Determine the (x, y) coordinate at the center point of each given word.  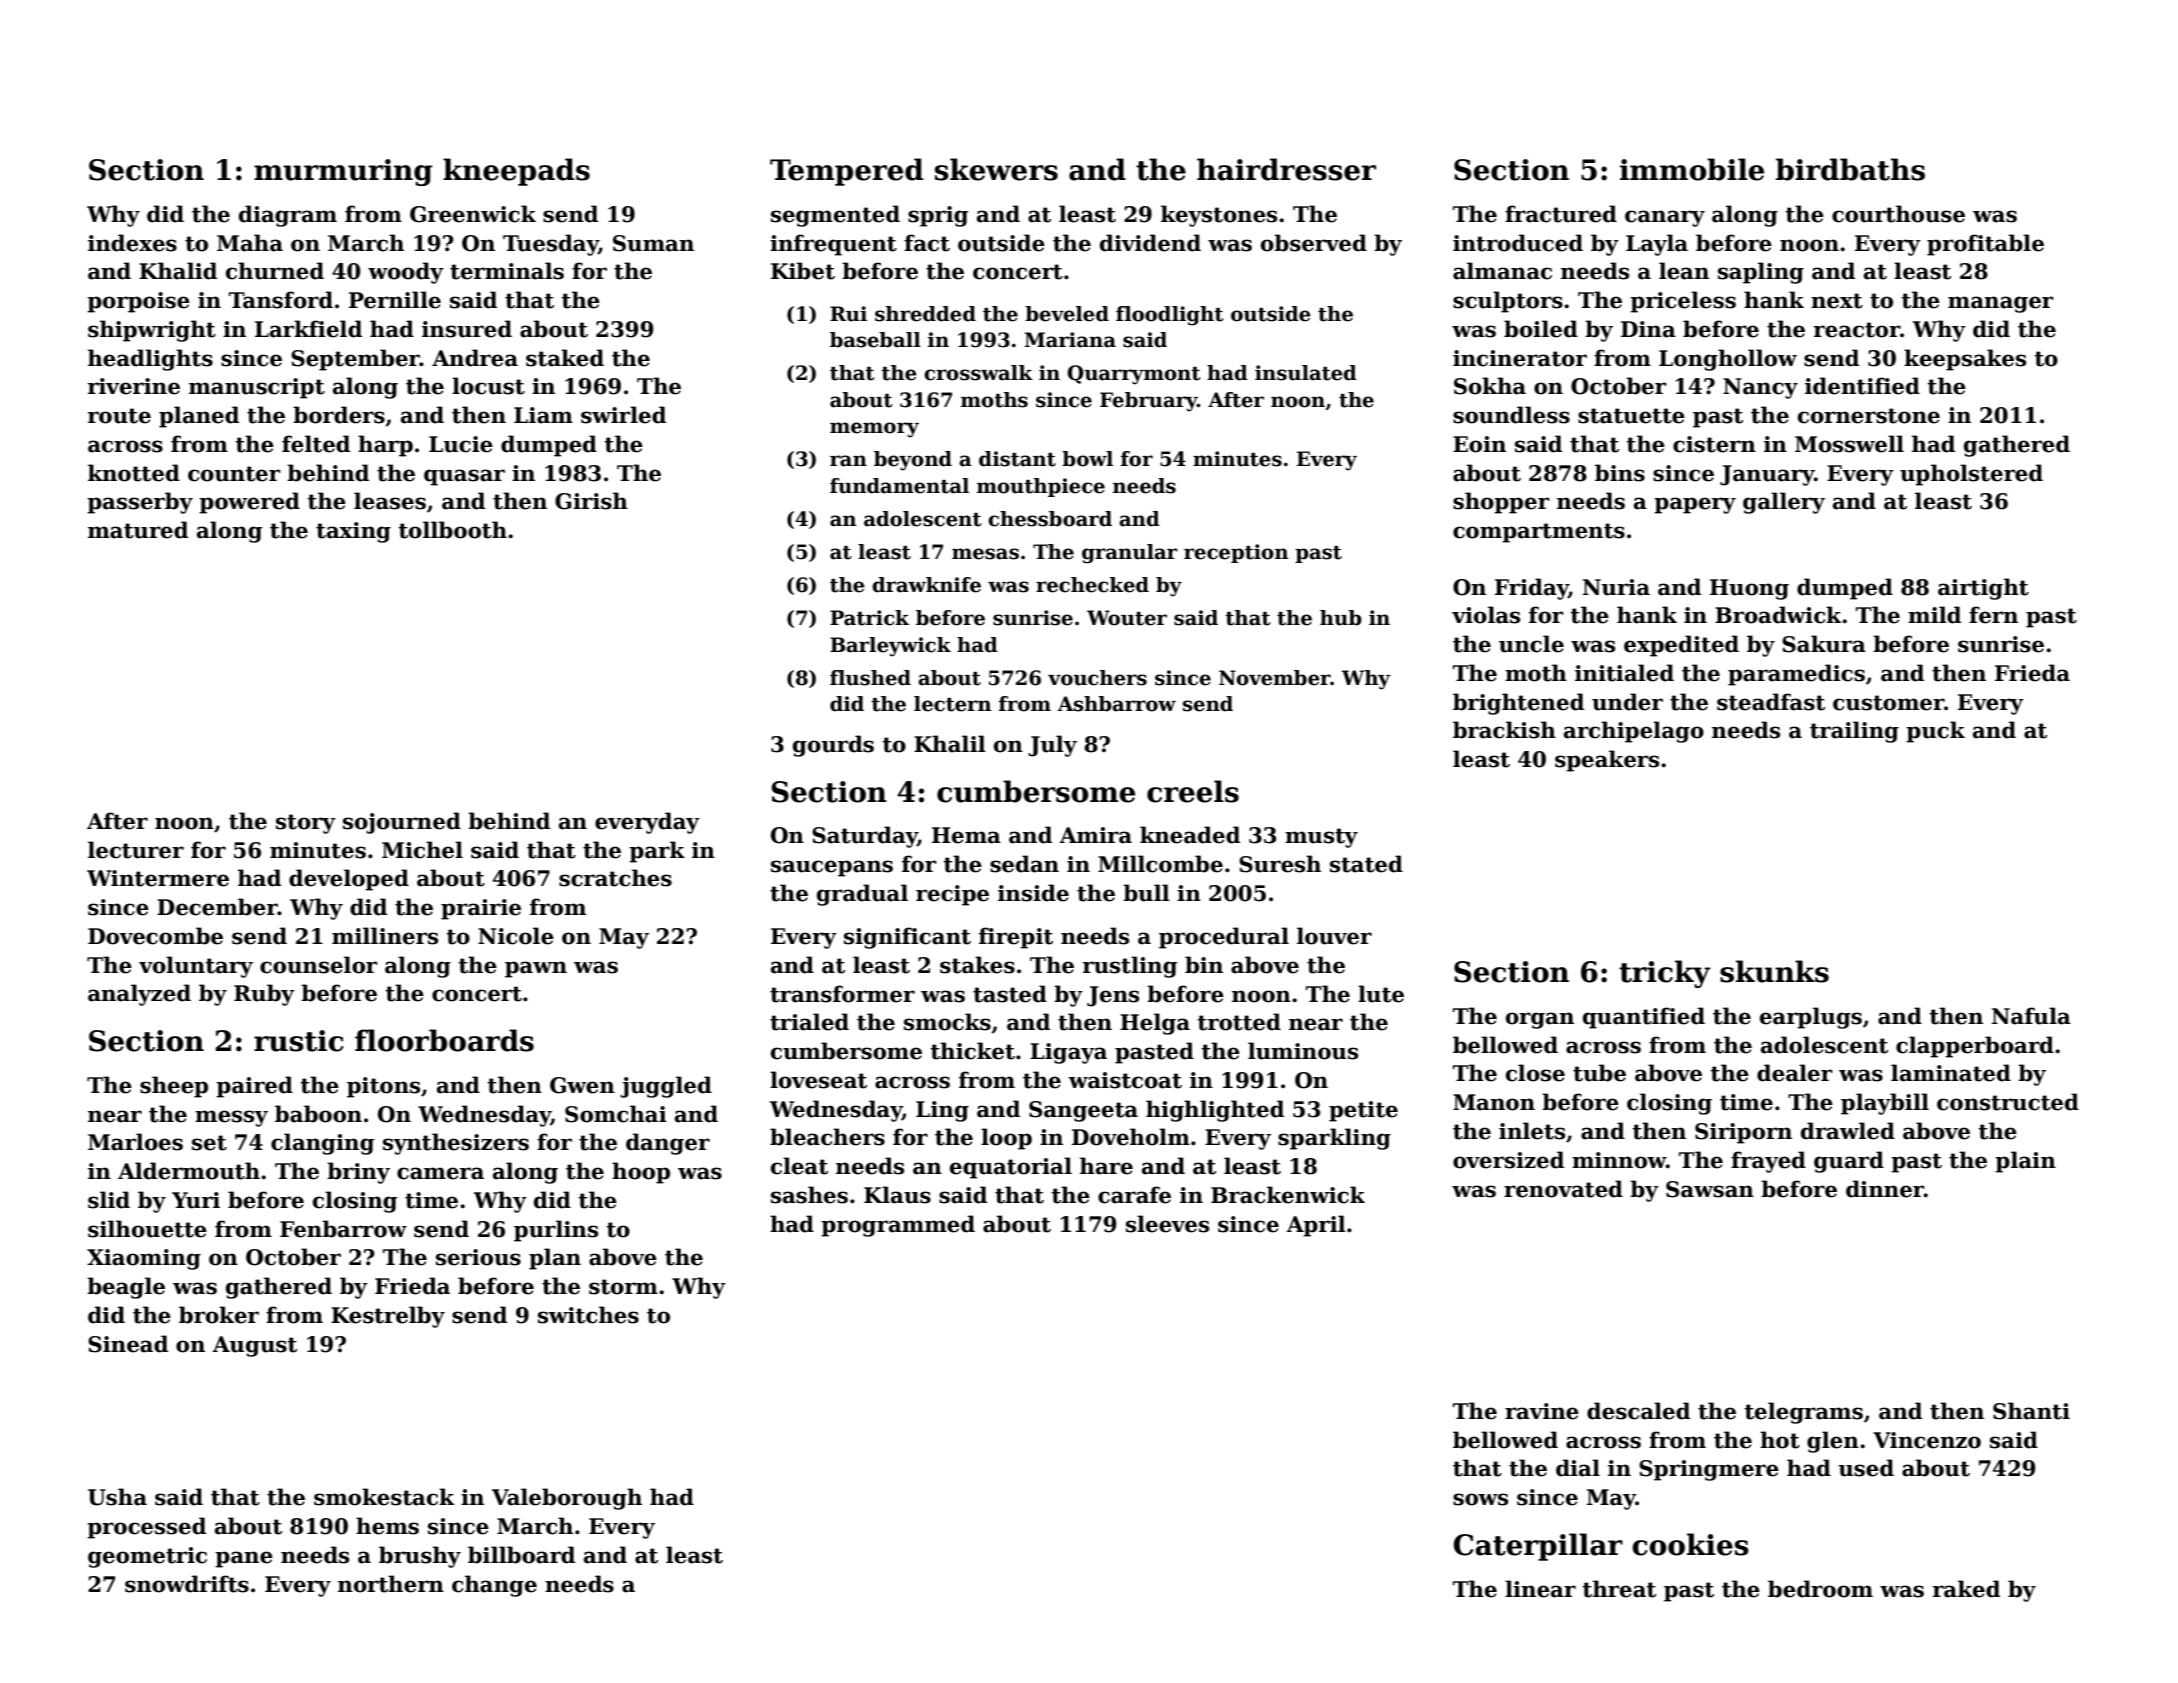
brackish (1504, 730)
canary (1665, 218)
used (1866, 1468)
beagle (126, 1288)
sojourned (402, 823)
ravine (1542, 1411)
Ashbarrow (1116, 704)
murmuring (343, 172)
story (306, 824)
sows (1480, 1499)
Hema (966, 835)
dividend (1150, 243)
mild (1934, 615)
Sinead (128, 1344)
